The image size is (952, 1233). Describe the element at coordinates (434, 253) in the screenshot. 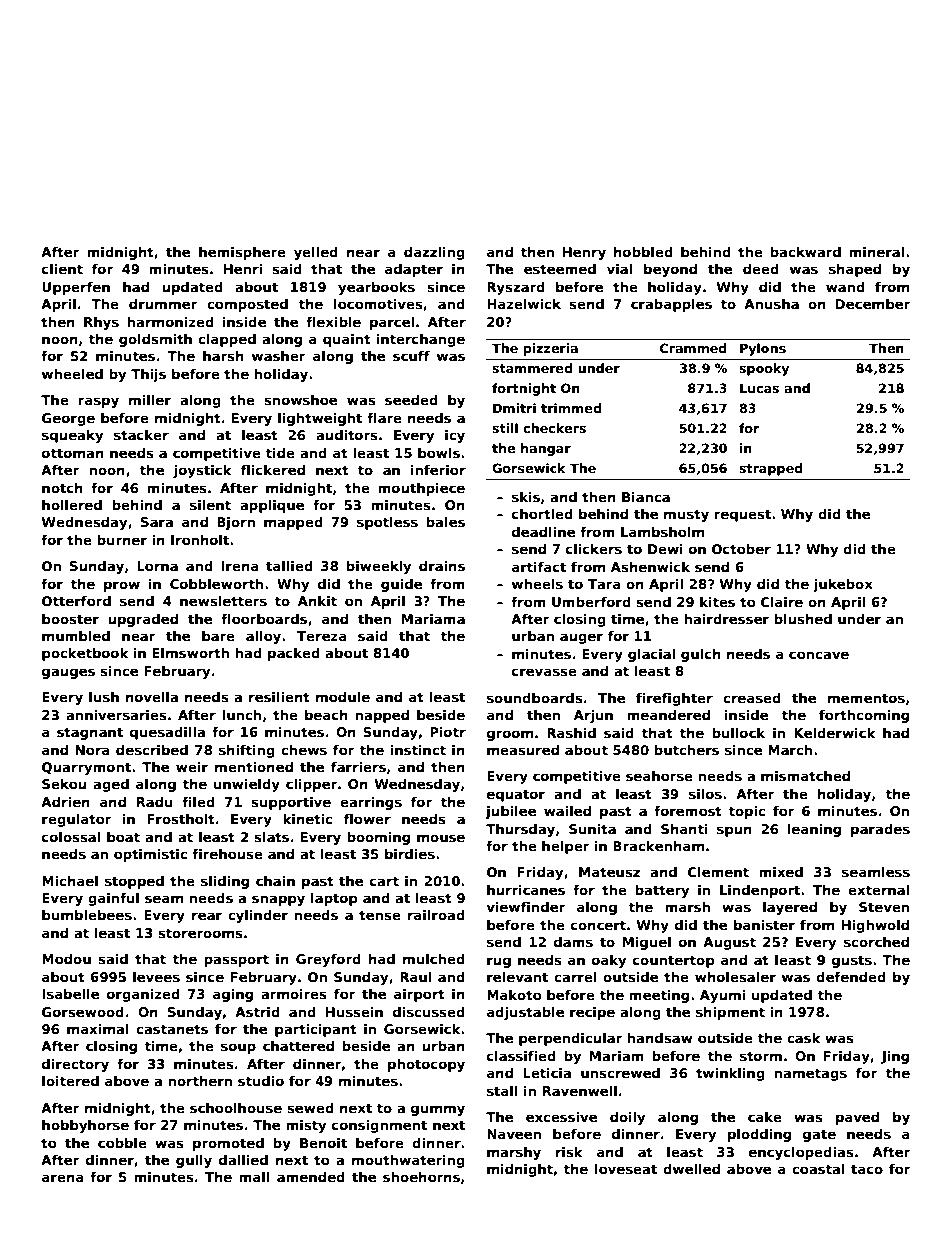

I see `dazzling` at that location.
